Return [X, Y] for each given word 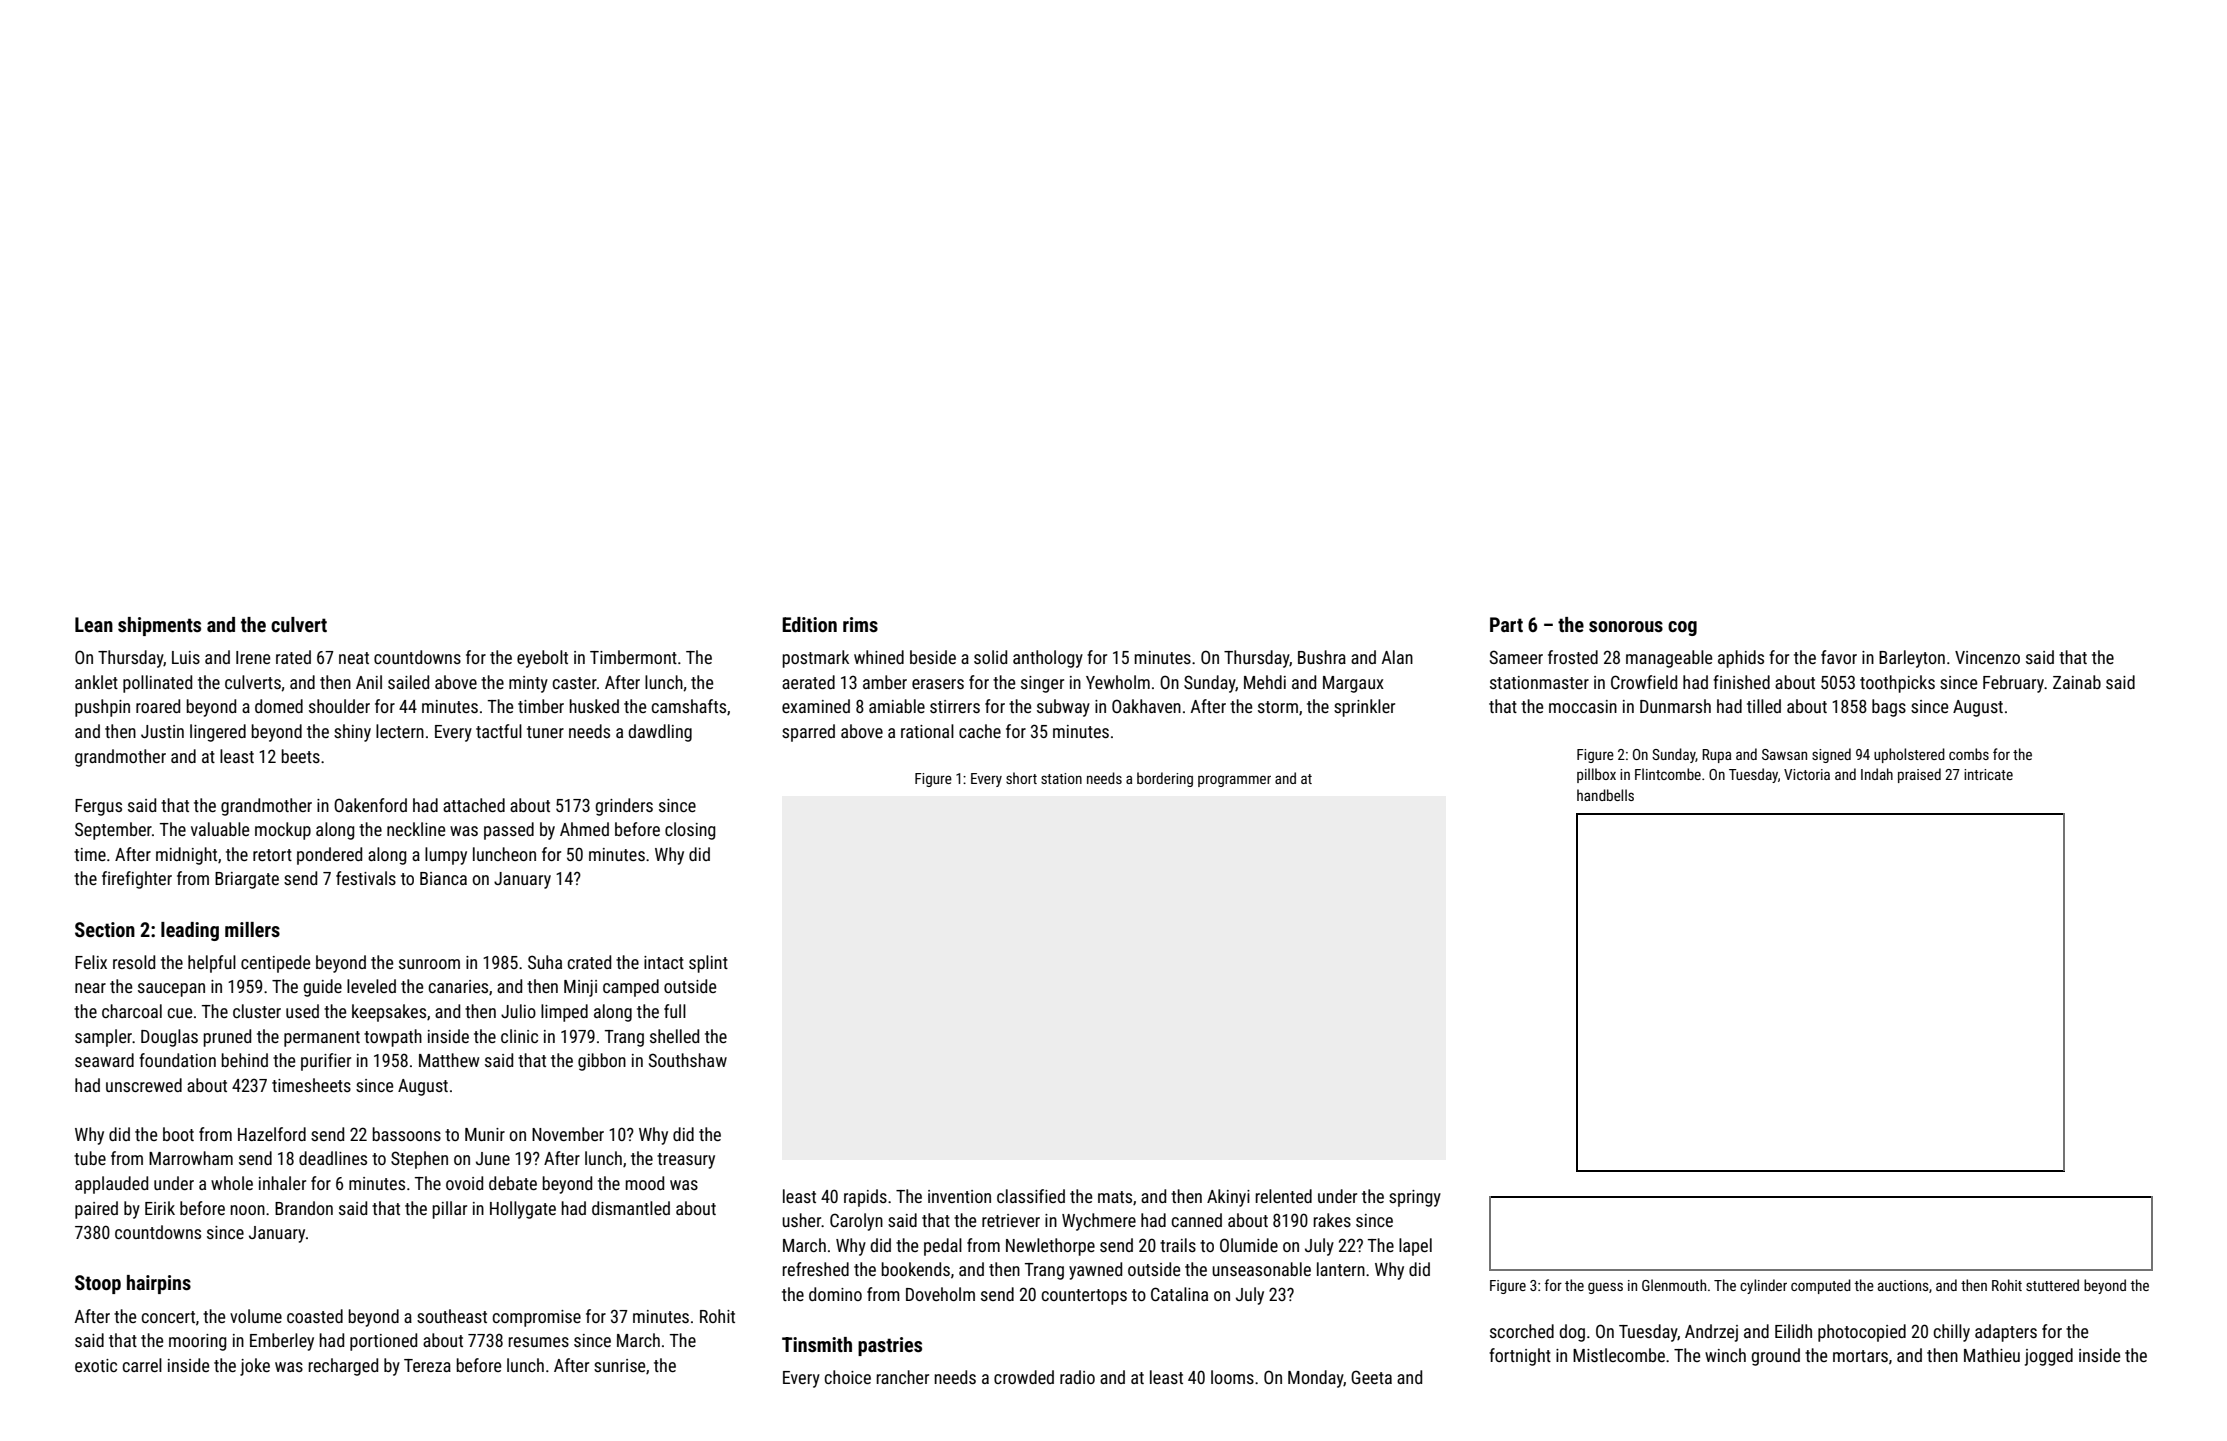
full [675, 1011]
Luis [186, 657]
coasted [315, 1316]
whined [879, 657]
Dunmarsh [1675, 706]
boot [178, 1134]
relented [1284, 1196]
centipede [275, 964]
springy [1415, 1198]
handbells [1605, 795]
